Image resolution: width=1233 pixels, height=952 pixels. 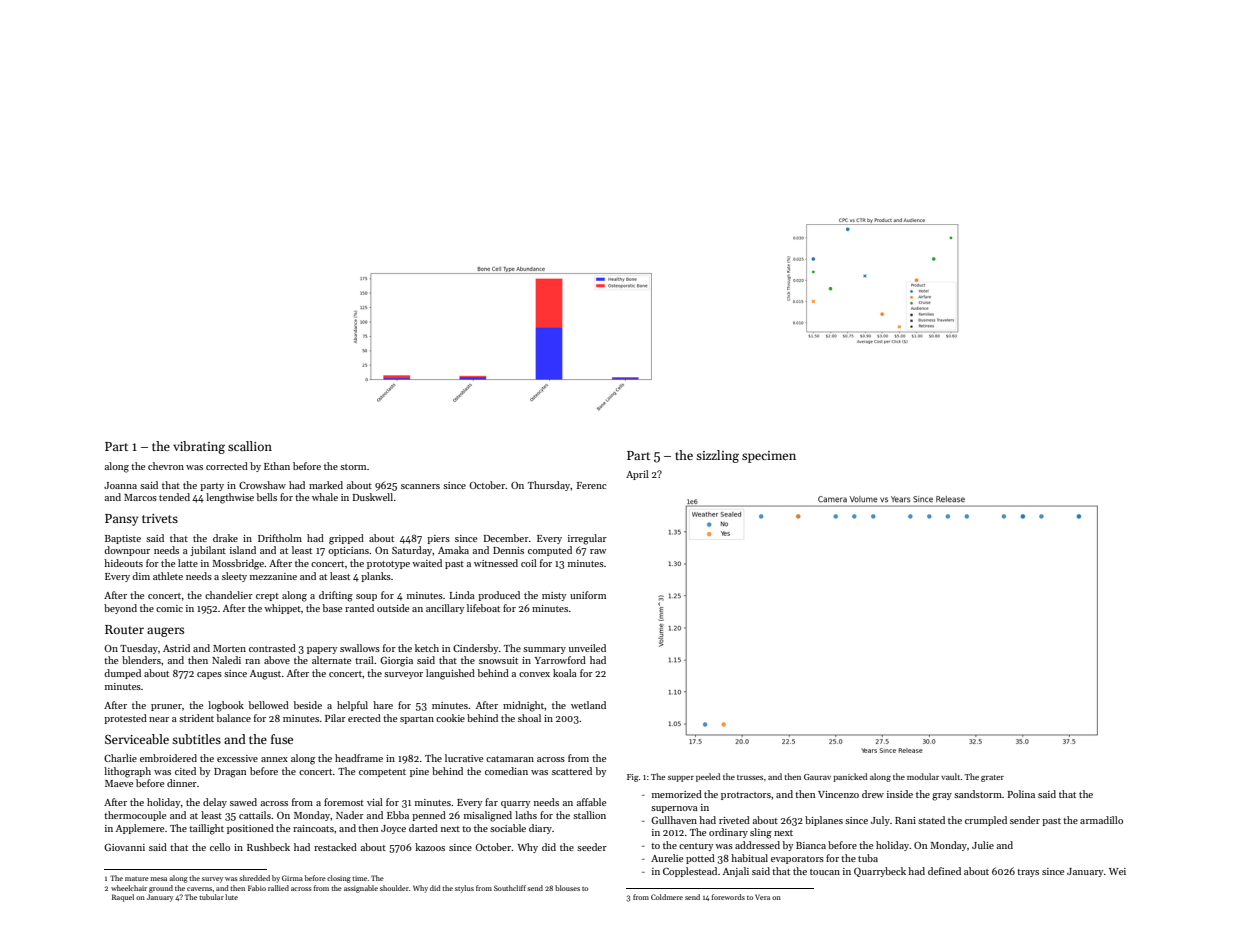 I want to click on unveiled, so click(x=587, y=648).
